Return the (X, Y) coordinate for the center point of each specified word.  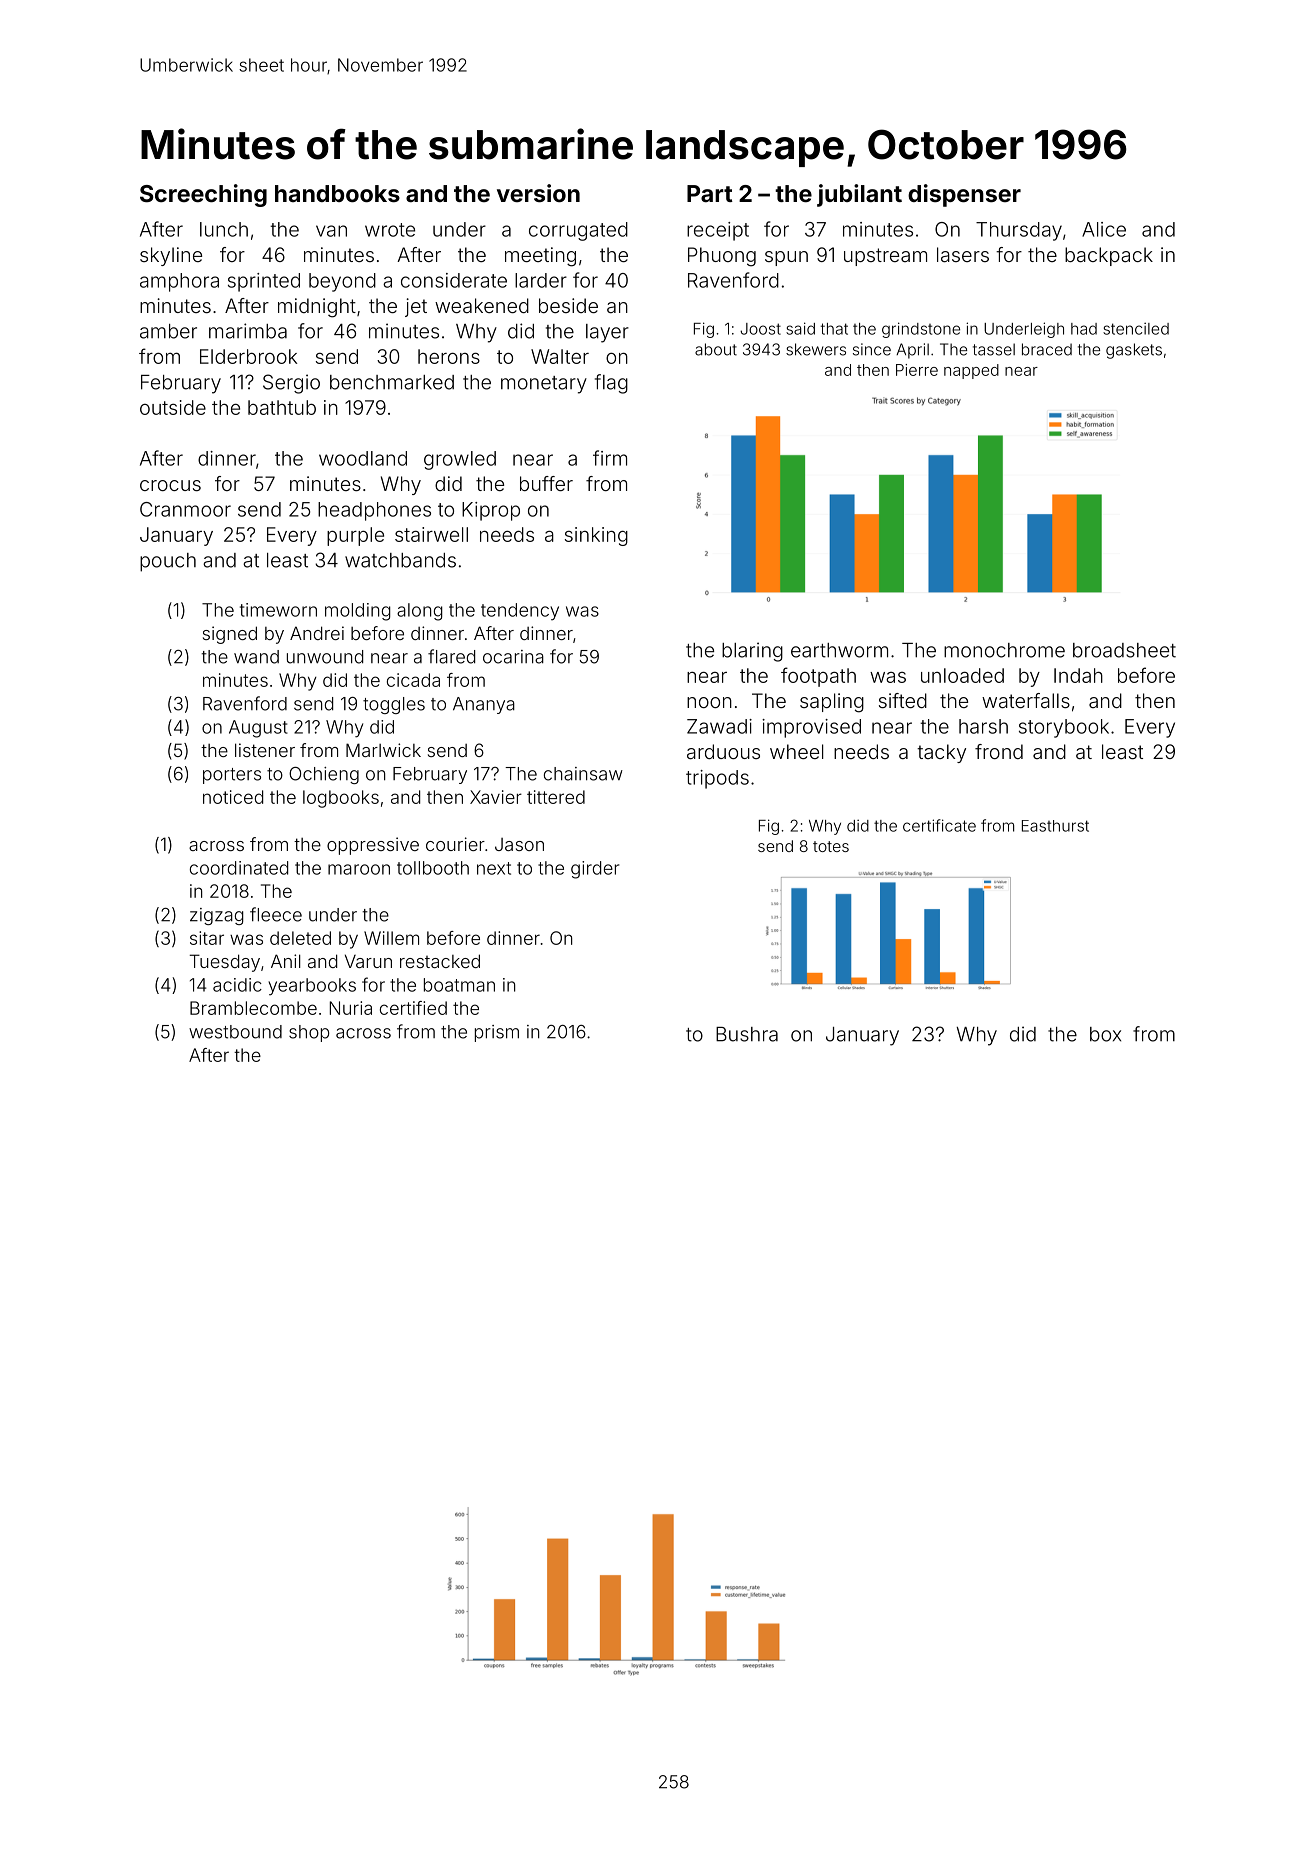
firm (610, 458)
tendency (520, 612)
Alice (1104, 229)
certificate (939, 825)
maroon (359, 869)
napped (971, 371)
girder (595, 870)
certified (413, 1008)
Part (710, 193)
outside (173, 407)
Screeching (203, 195)
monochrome (1004, 650)
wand (256, 657)
